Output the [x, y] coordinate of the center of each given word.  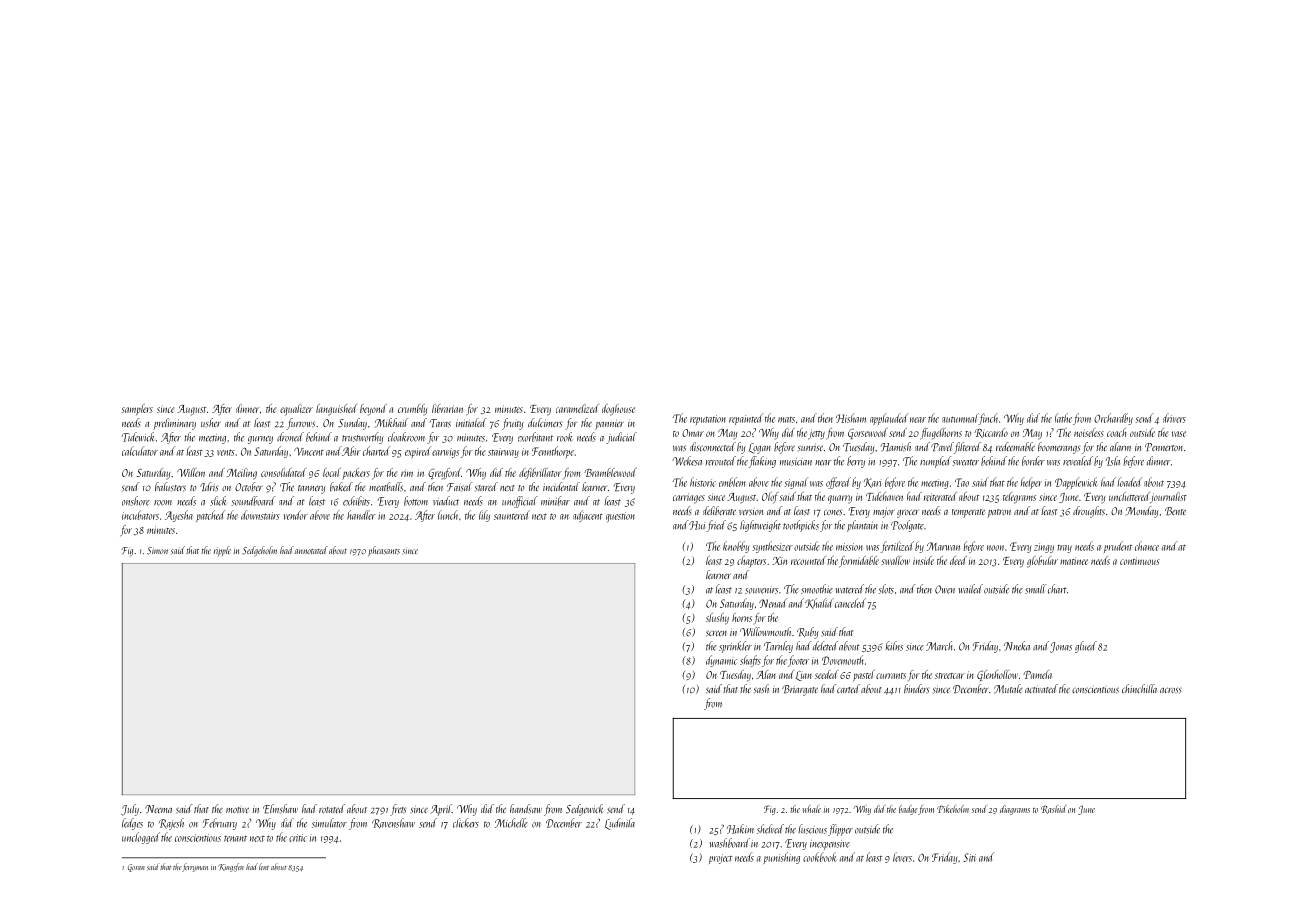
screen [716, 633]
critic [298, 838]
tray [1065, 549]
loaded [1130, 482]
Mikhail [392, 423]
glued [1086, 647]
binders [916, 688]
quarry [840, 499]
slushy [717, 619]
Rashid [1054, 809]
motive [237, 810]
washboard [729, 843]
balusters [170, 487]
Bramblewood [610, 472]
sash [761, 689]
